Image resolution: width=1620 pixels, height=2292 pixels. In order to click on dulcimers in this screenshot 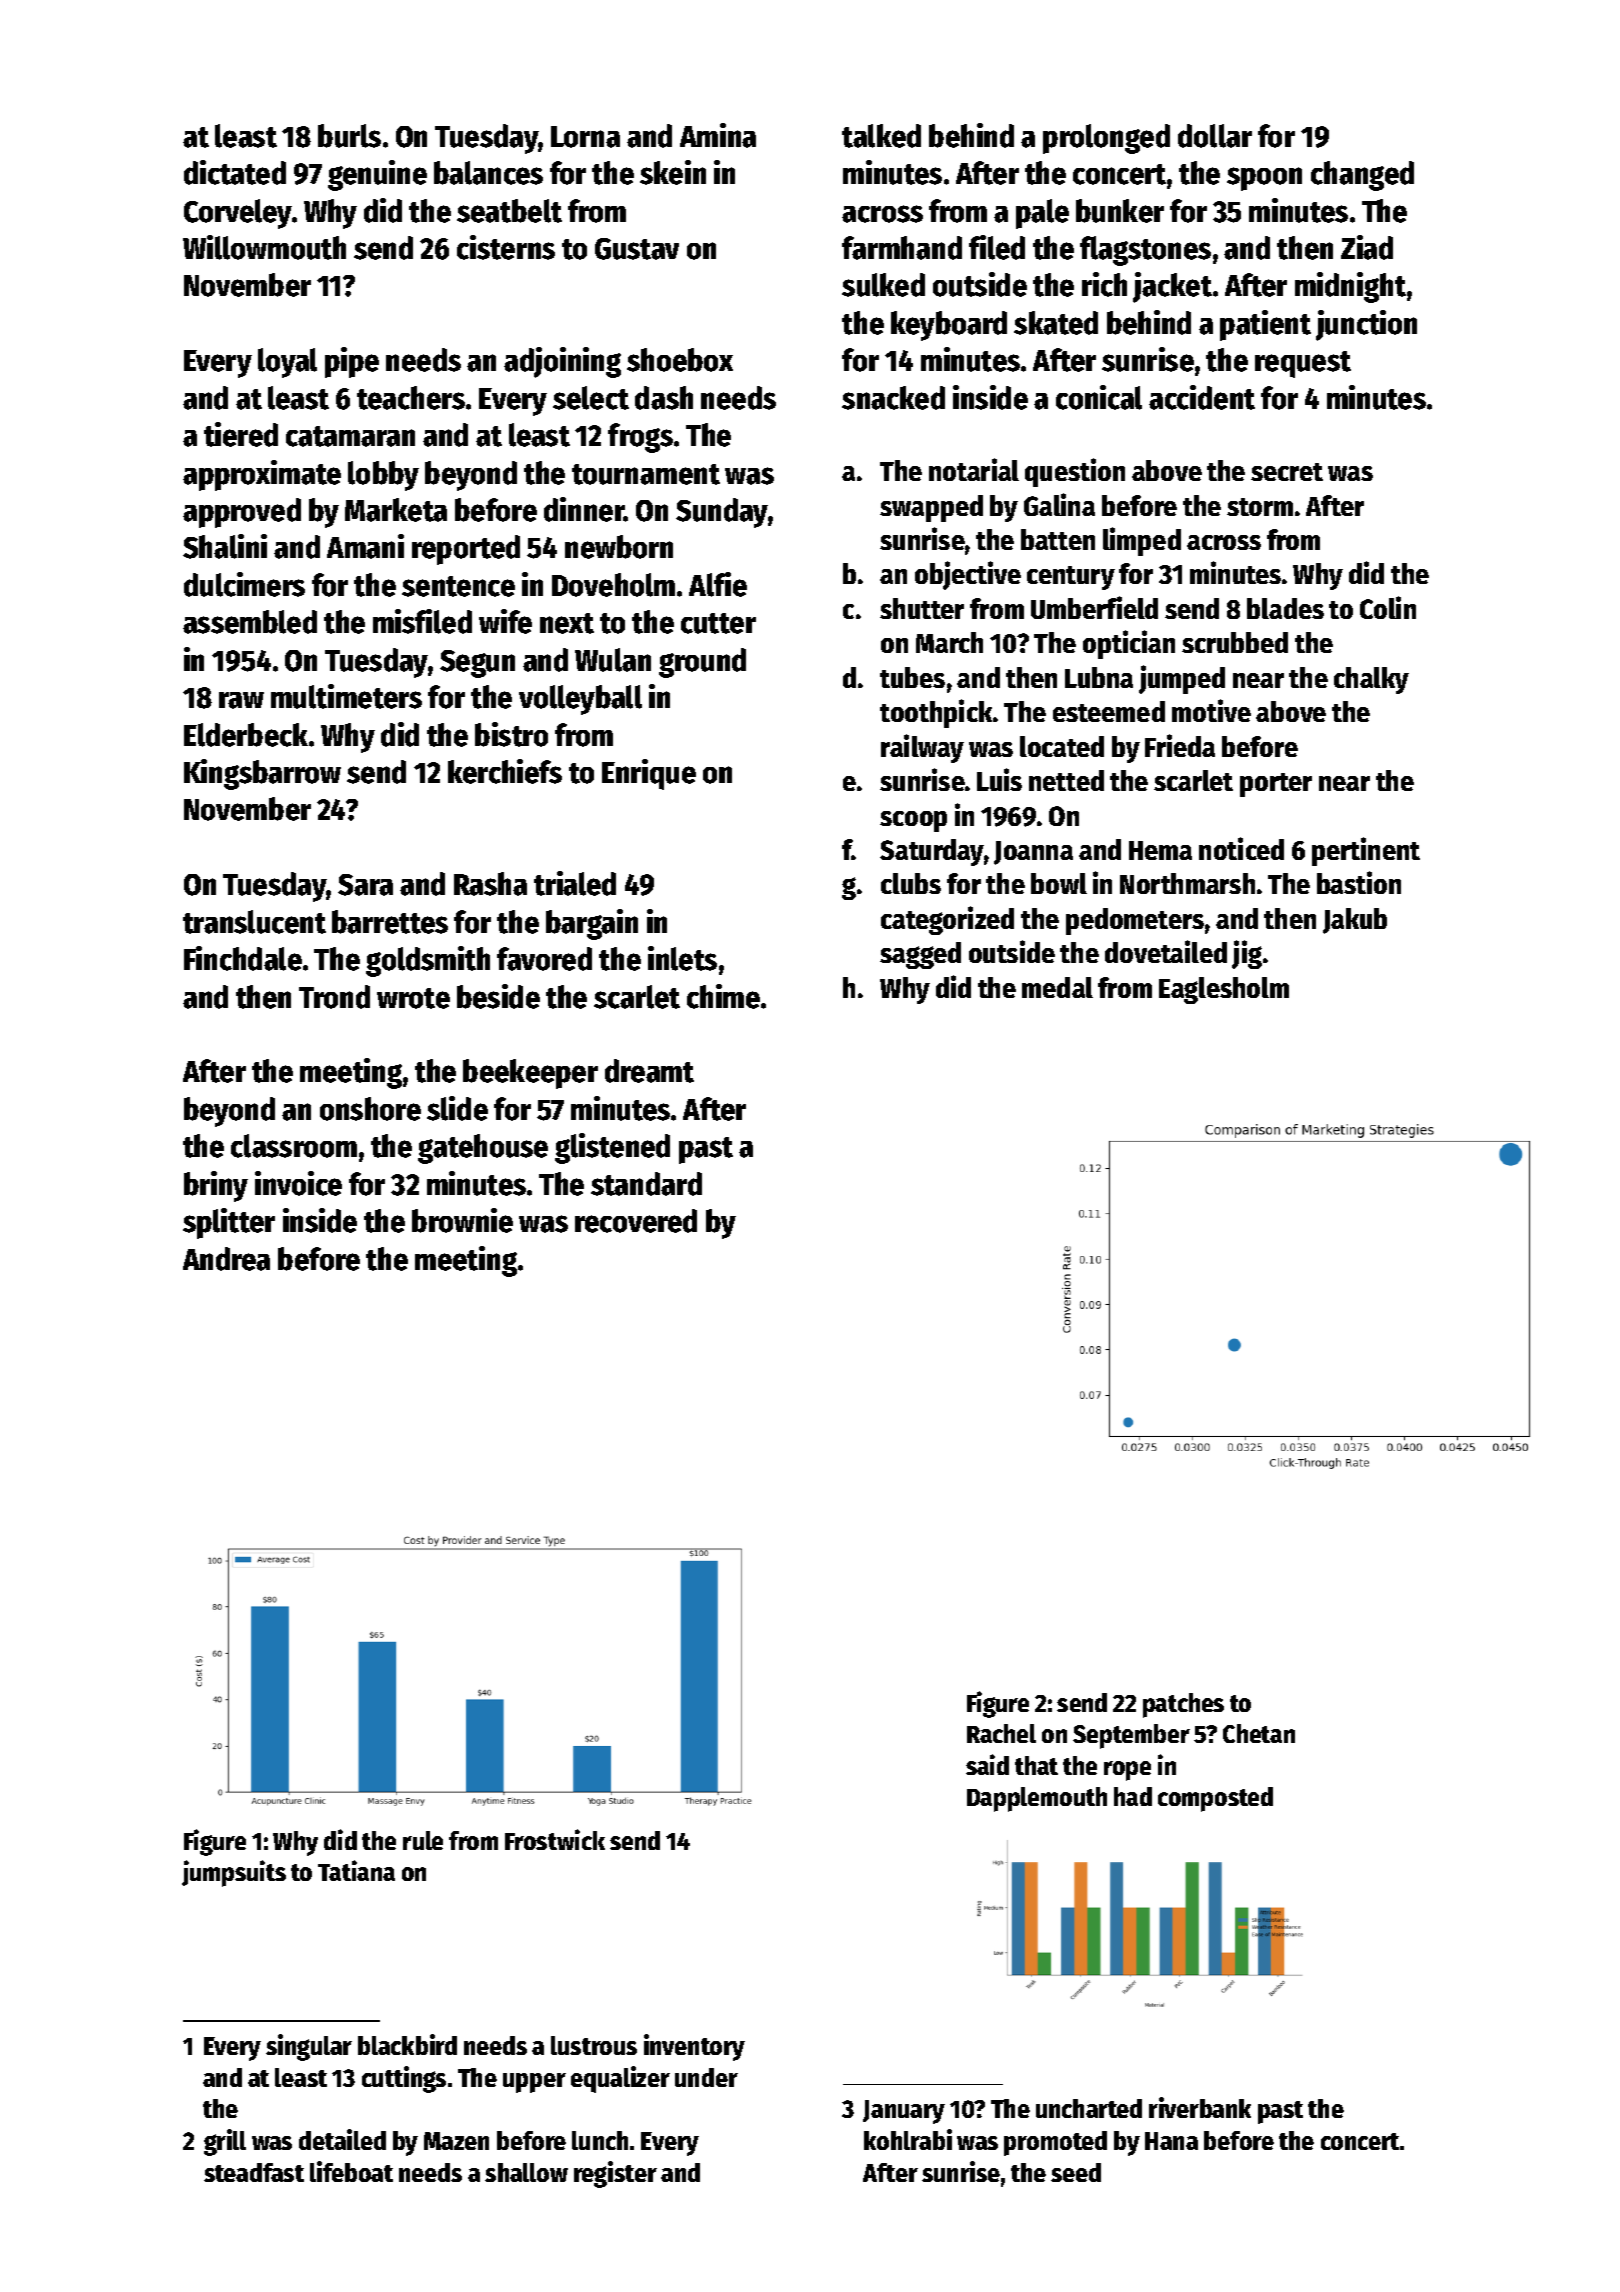, I will do `click(244, 584)`.
